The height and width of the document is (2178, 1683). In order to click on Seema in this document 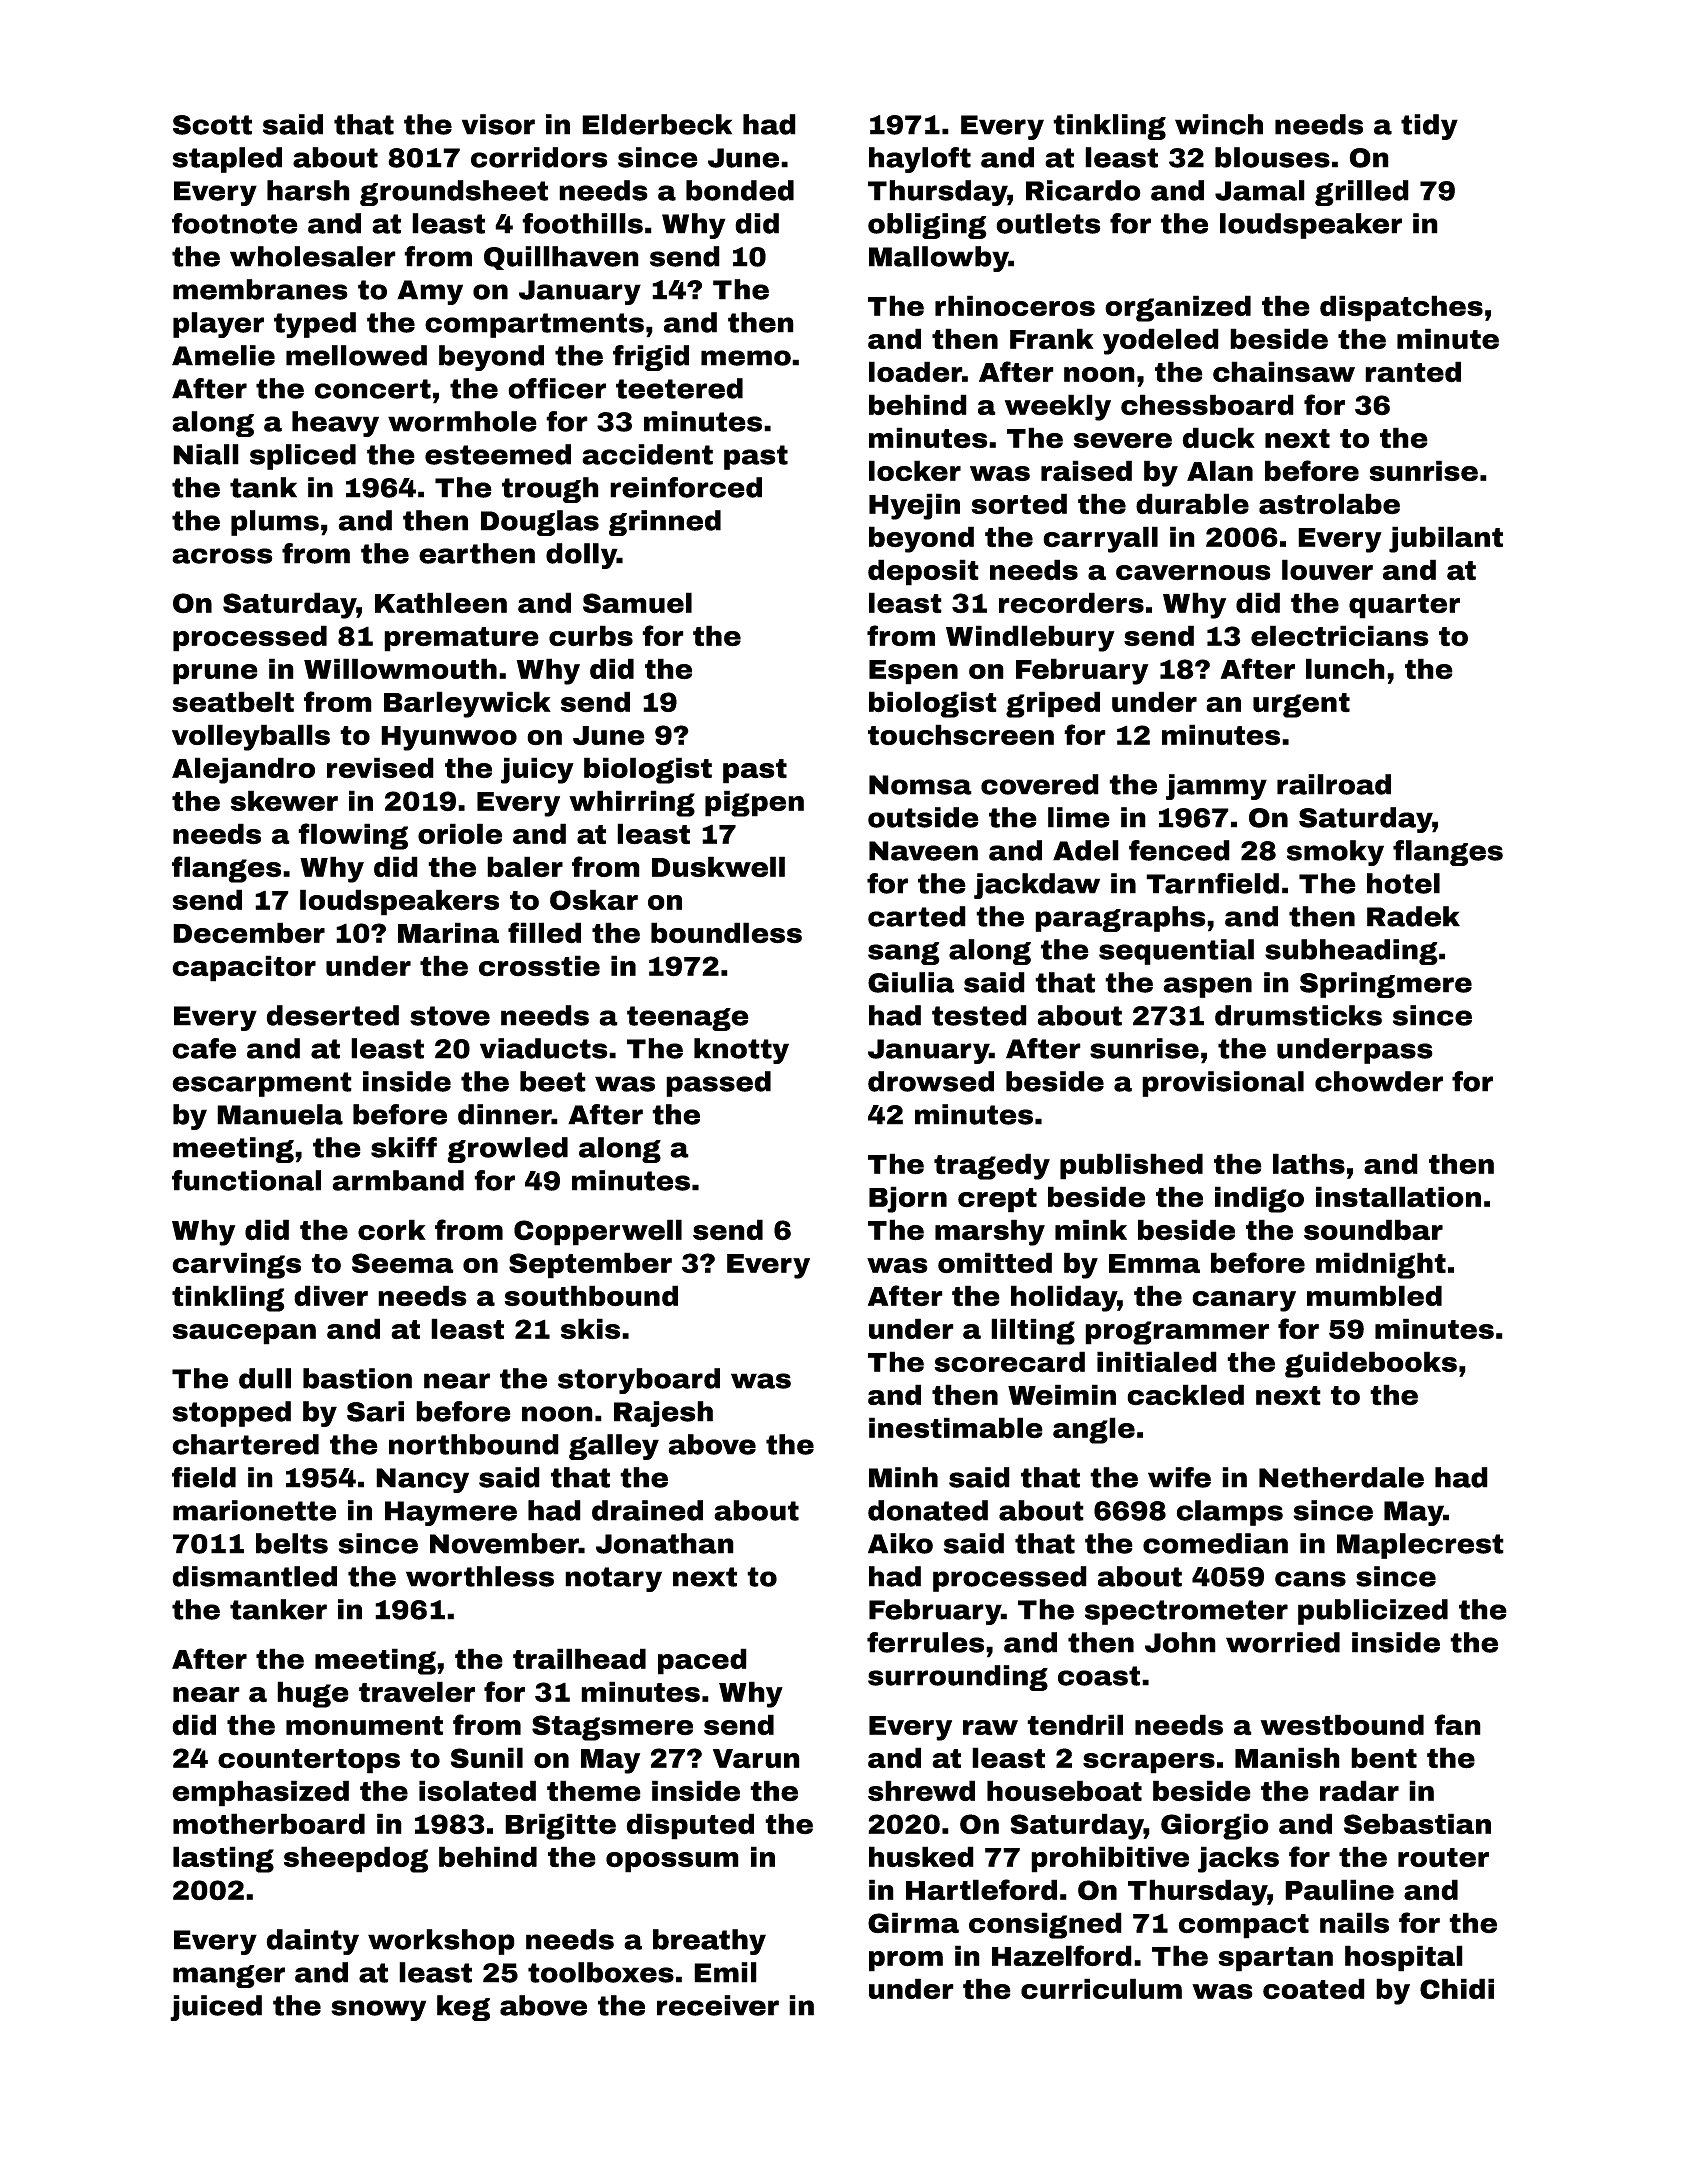, I will do `click(403, 1263)`.
